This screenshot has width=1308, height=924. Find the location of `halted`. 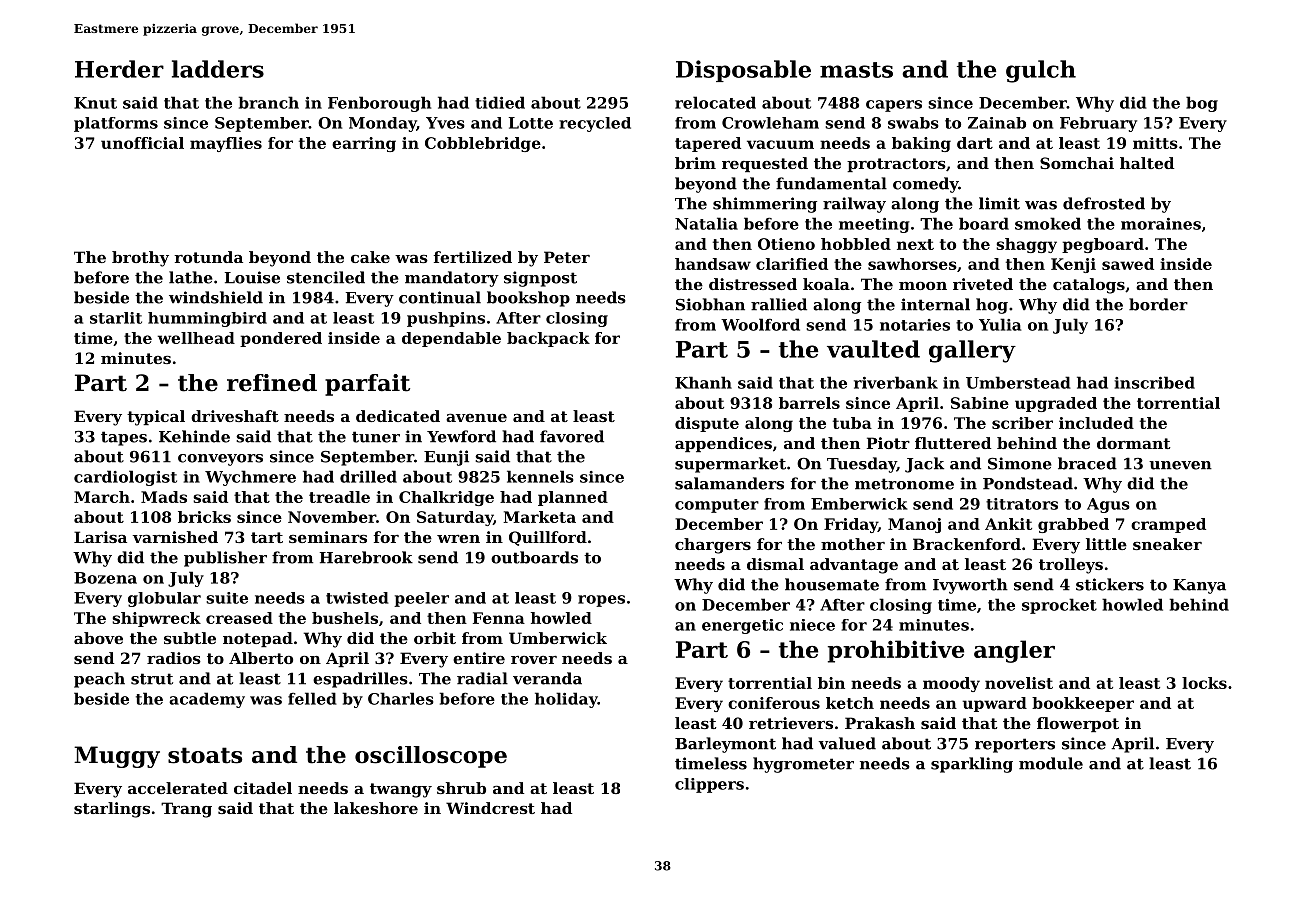

halted is located at coordinates (1147, 163).
